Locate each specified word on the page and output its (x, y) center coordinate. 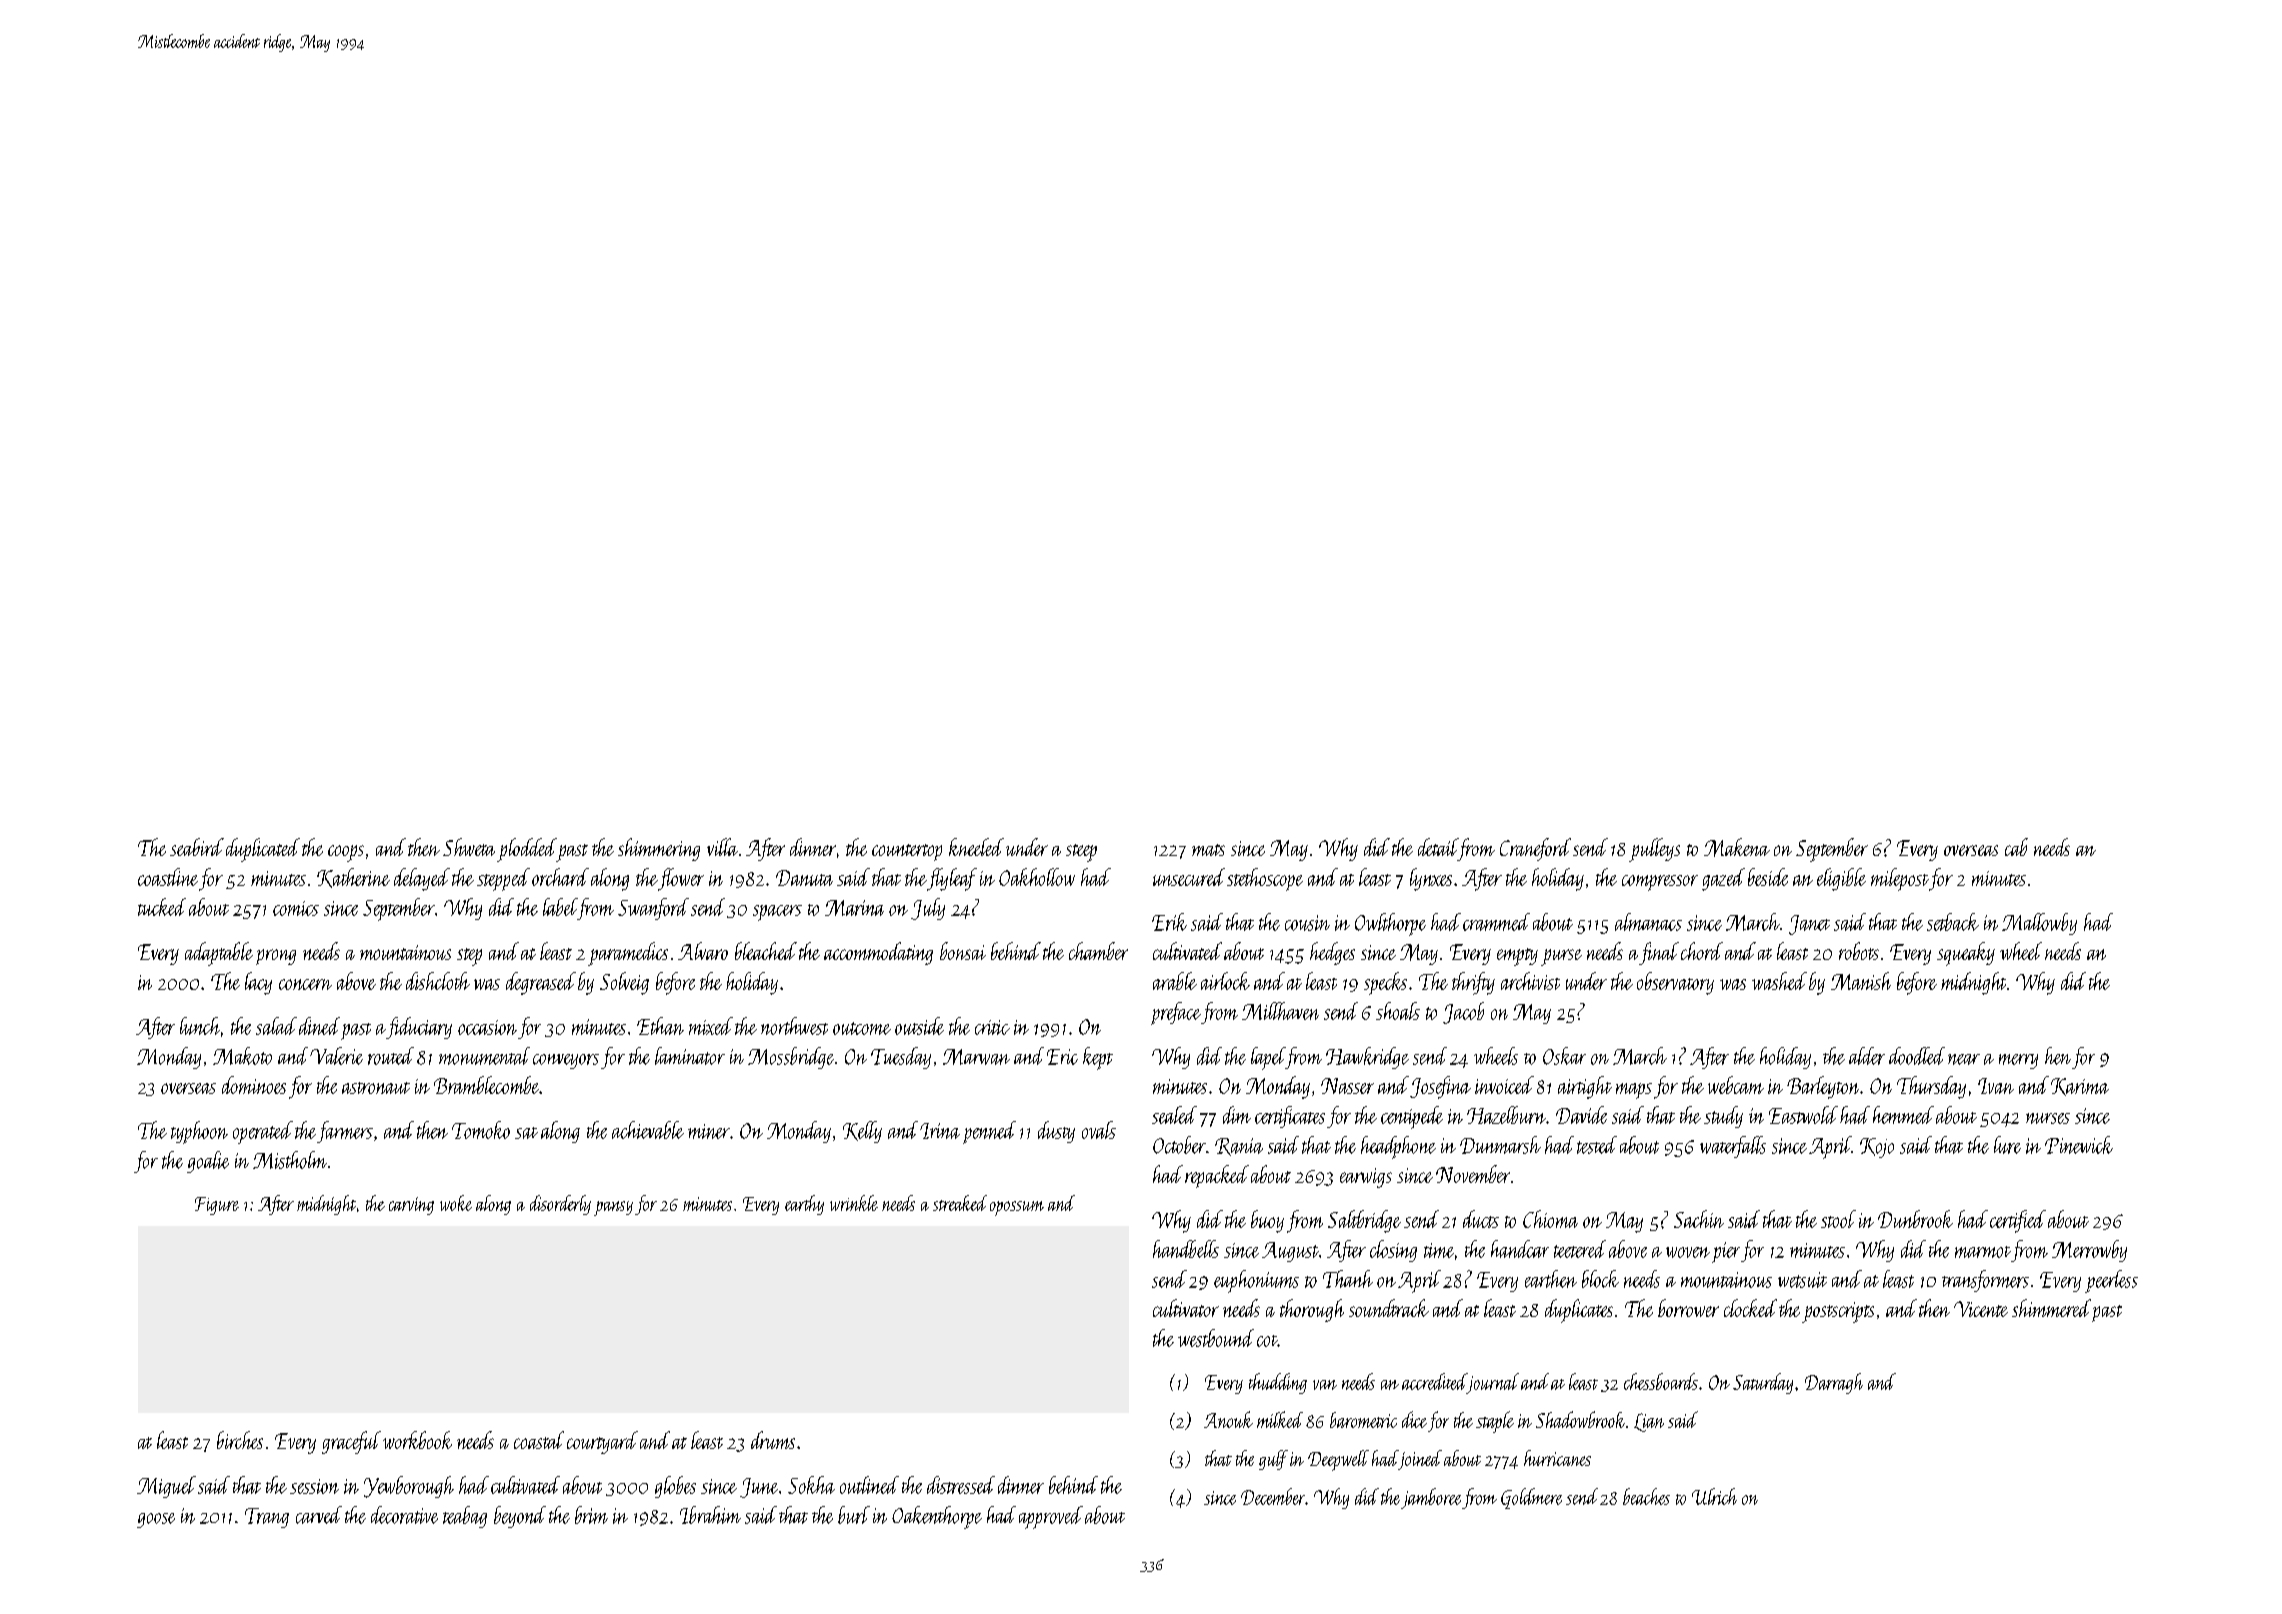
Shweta (469, 847)
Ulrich (1714, 1496)
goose (156, 1520)
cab (2016, 847)
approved (1051, 1517)
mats (1208, 850)
